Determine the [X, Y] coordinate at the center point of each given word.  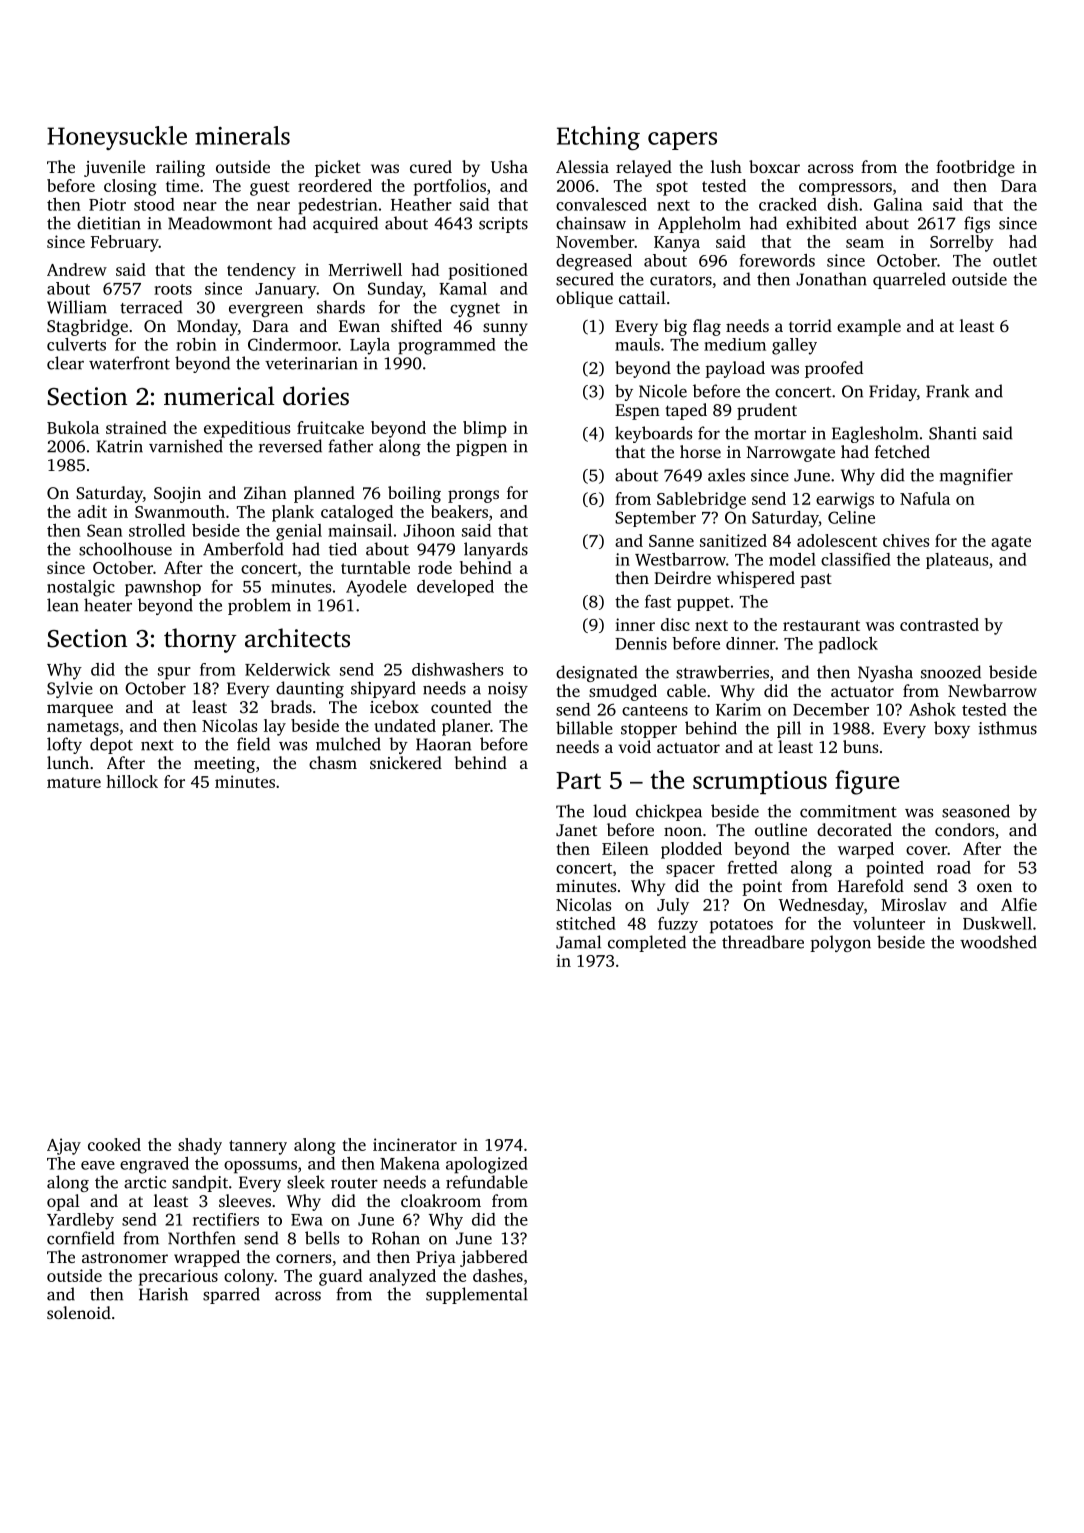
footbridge [975, 168]
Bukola [73, 427]
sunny [505, 329]
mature [74, 782]
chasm [333, 762]
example [869, 327]
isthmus [1007, 728]
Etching [598, 138]
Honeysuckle [117, 138]
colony [249, 1277]
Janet [576, 830]
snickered [406, 762]
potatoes [741, 926]
